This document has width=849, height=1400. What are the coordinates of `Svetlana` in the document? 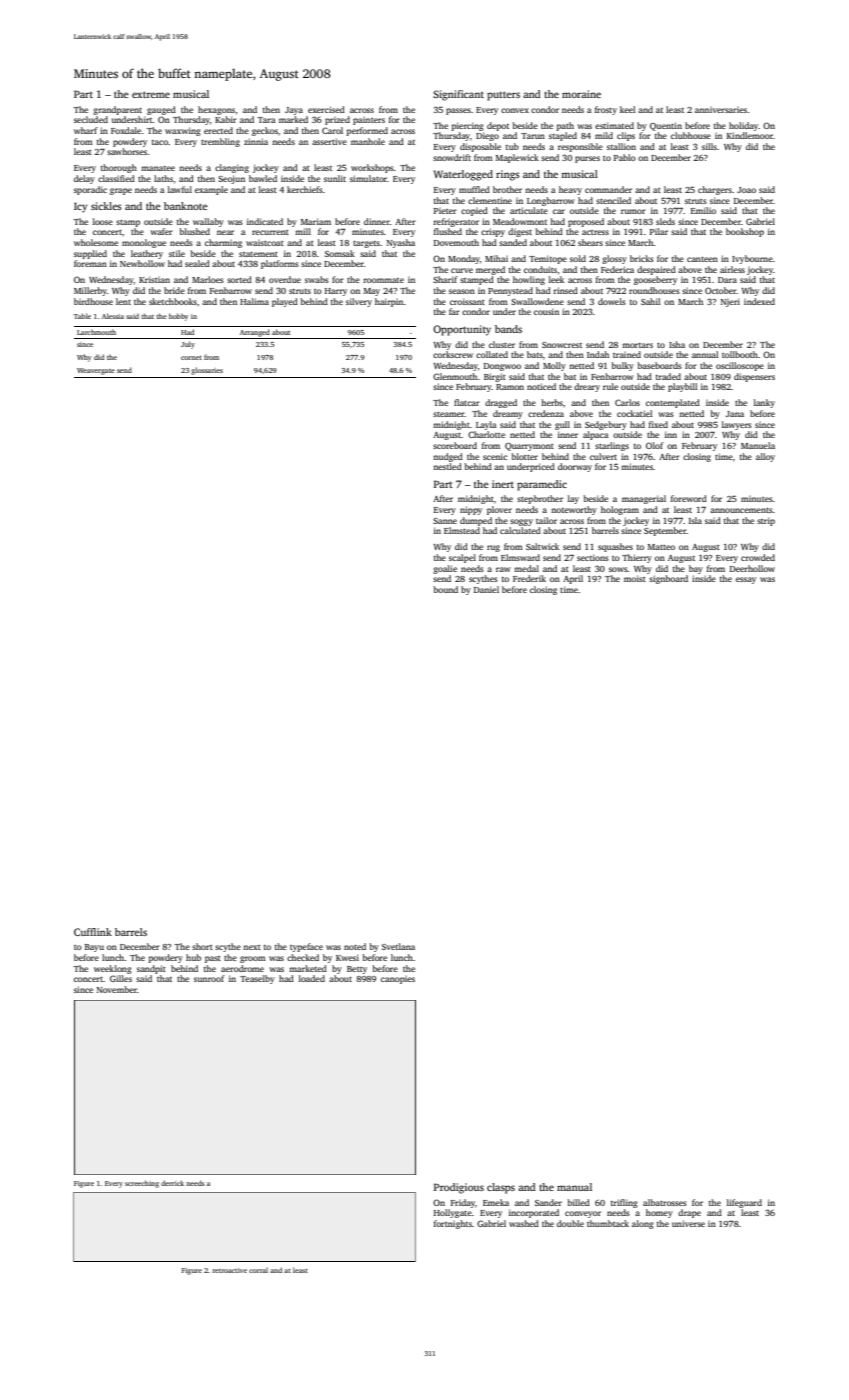 It's located at (398, 946).
